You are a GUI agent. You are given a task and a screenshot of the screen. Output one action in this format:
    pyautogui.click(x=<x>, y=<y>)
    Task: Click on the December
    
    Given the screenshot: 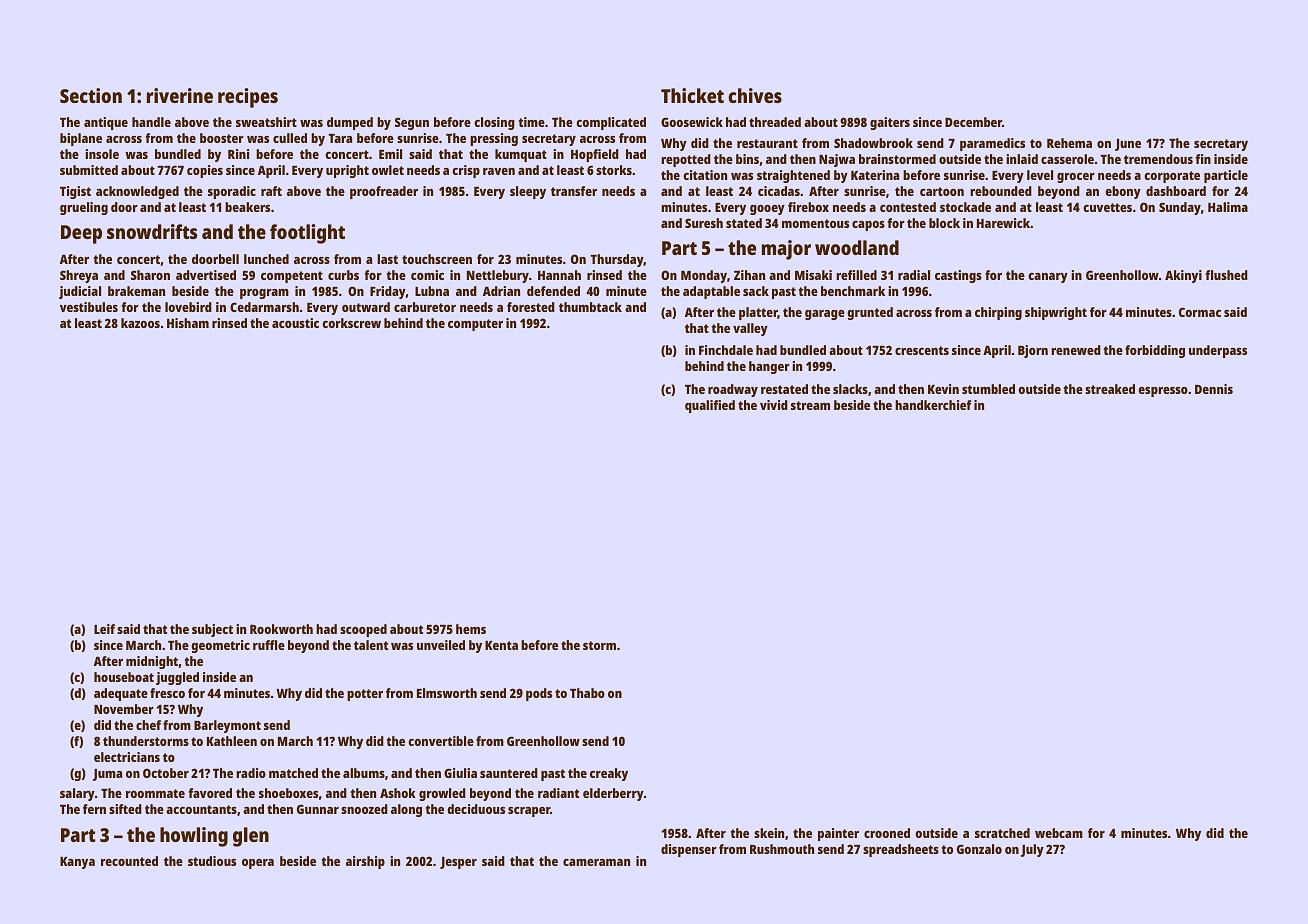 What is the action you would take?
    pyautogui.click(x=973, y=122)
